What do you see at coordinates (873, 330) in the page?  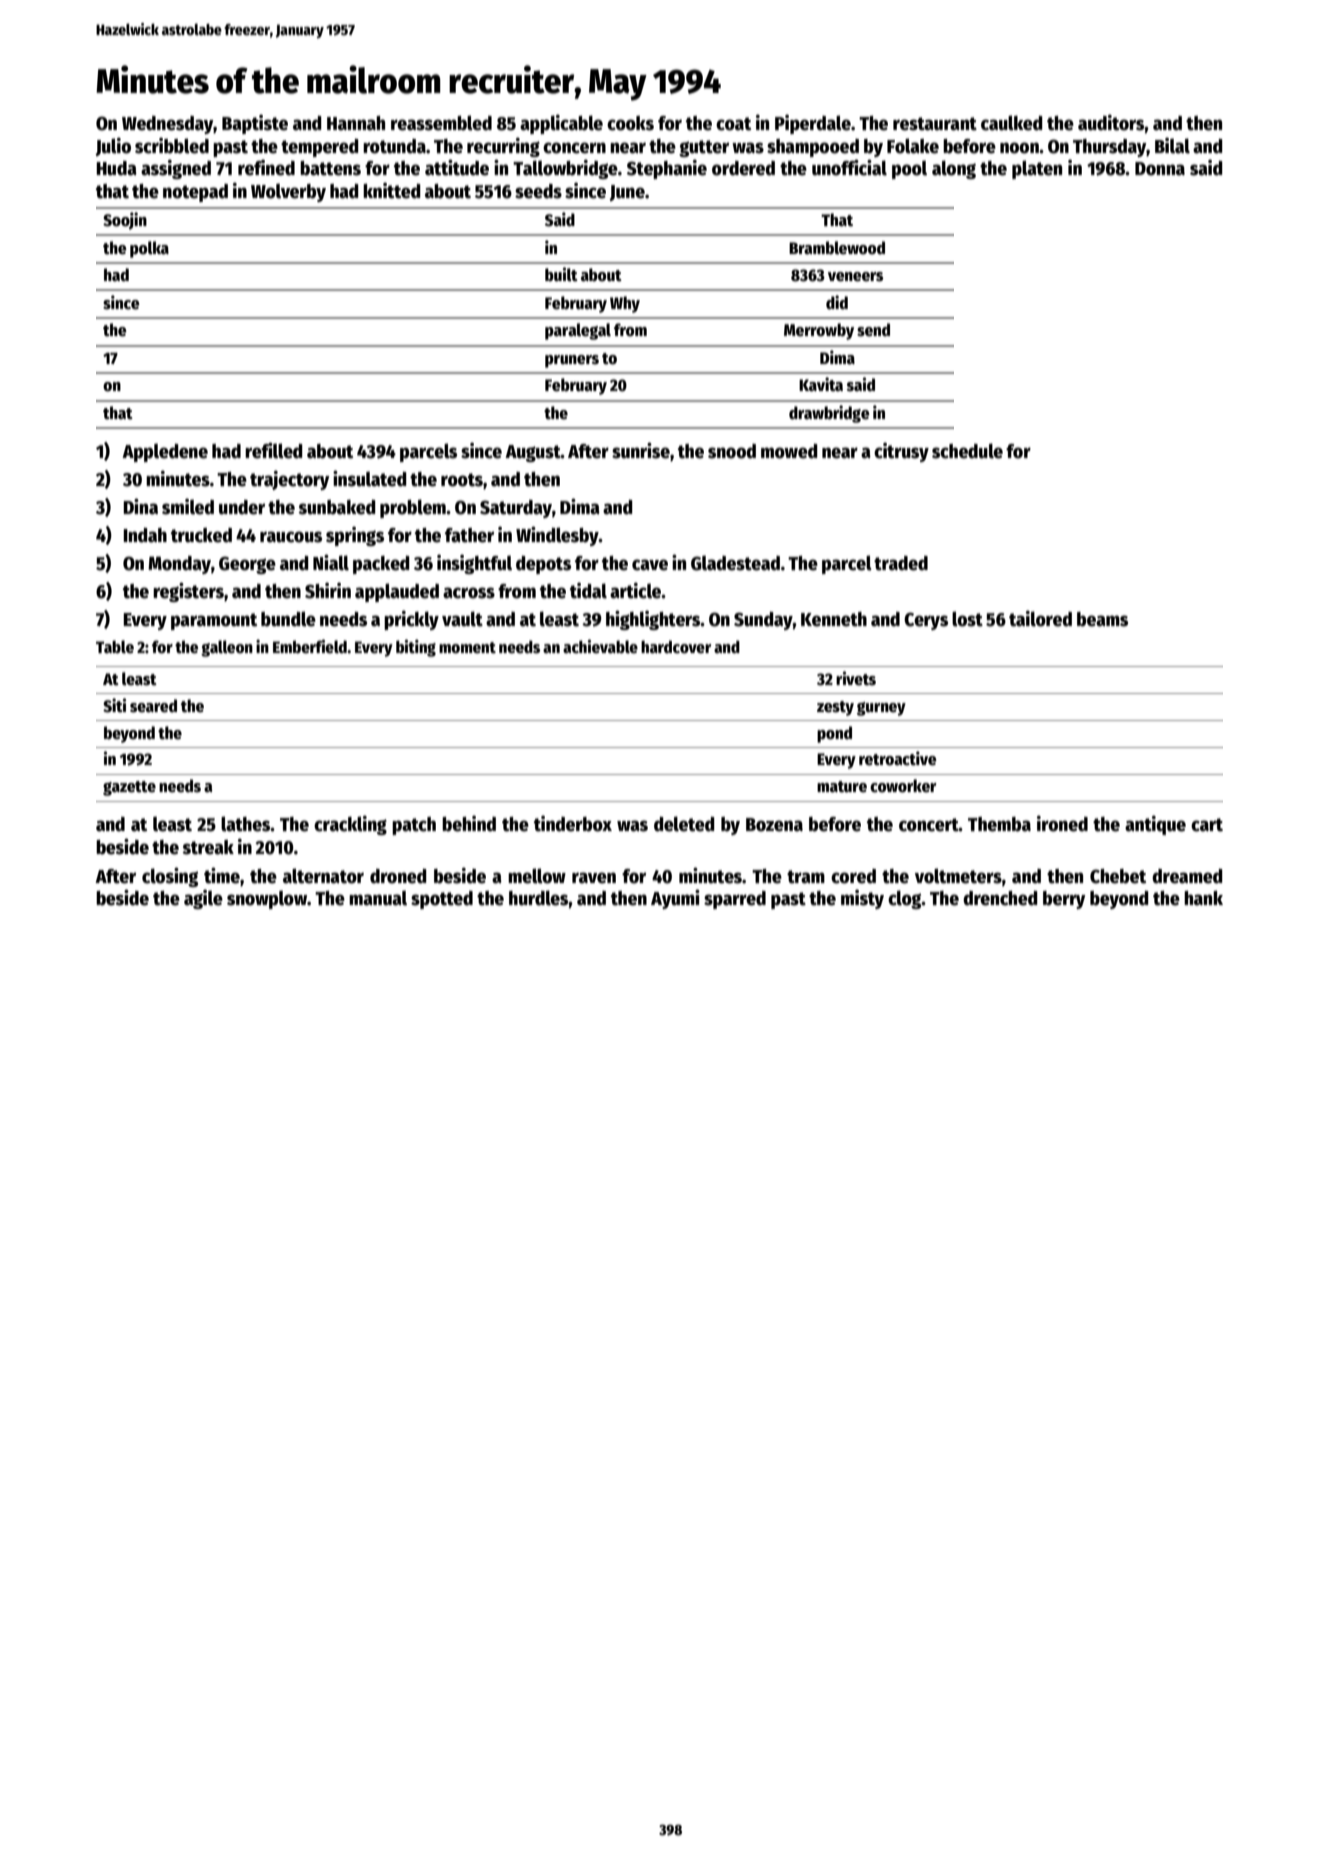 I see `send` at bounding box center [873, 330].
